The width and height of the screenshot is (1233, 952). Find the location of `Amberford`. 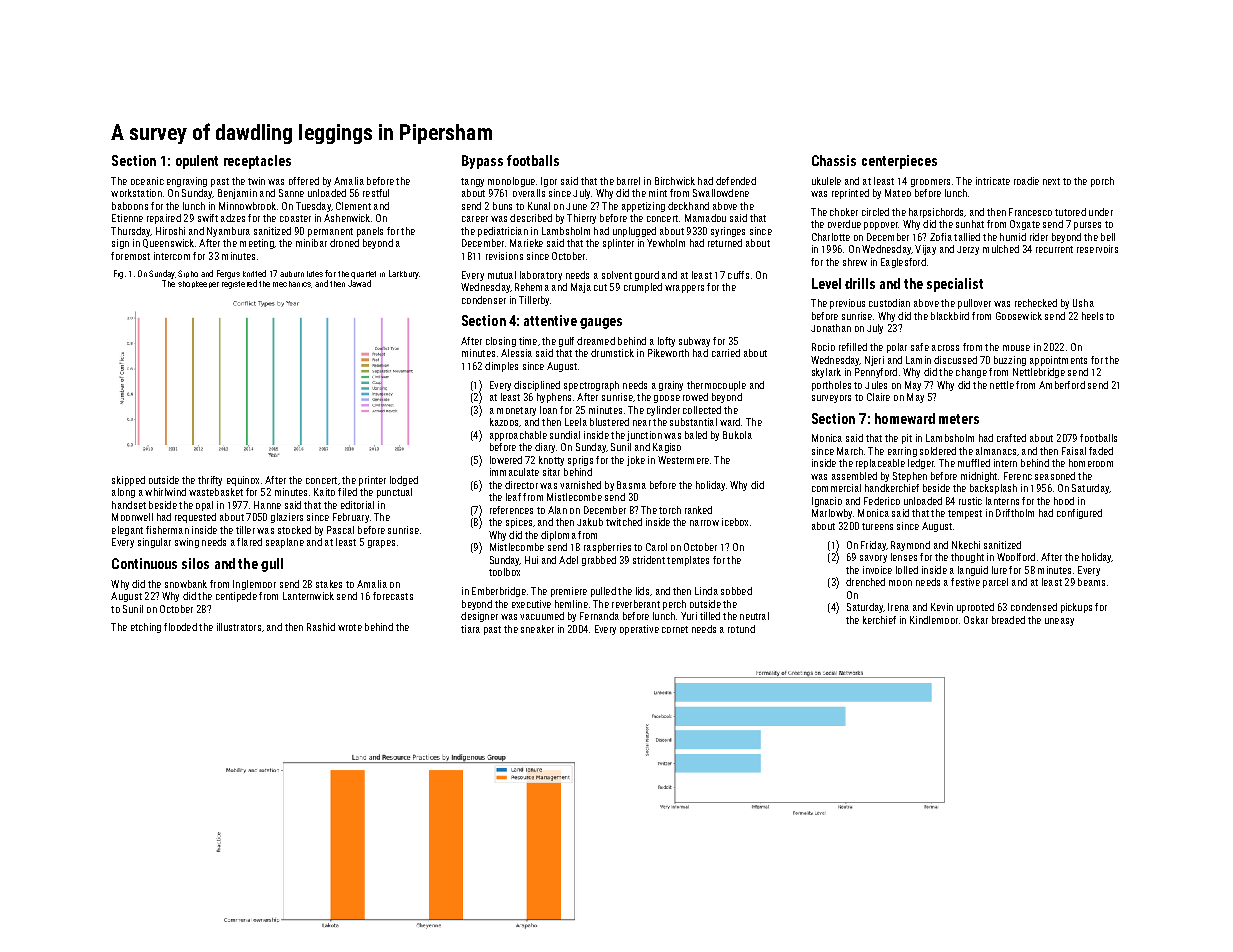

Amberford is located at coordinates (1062, 385).
